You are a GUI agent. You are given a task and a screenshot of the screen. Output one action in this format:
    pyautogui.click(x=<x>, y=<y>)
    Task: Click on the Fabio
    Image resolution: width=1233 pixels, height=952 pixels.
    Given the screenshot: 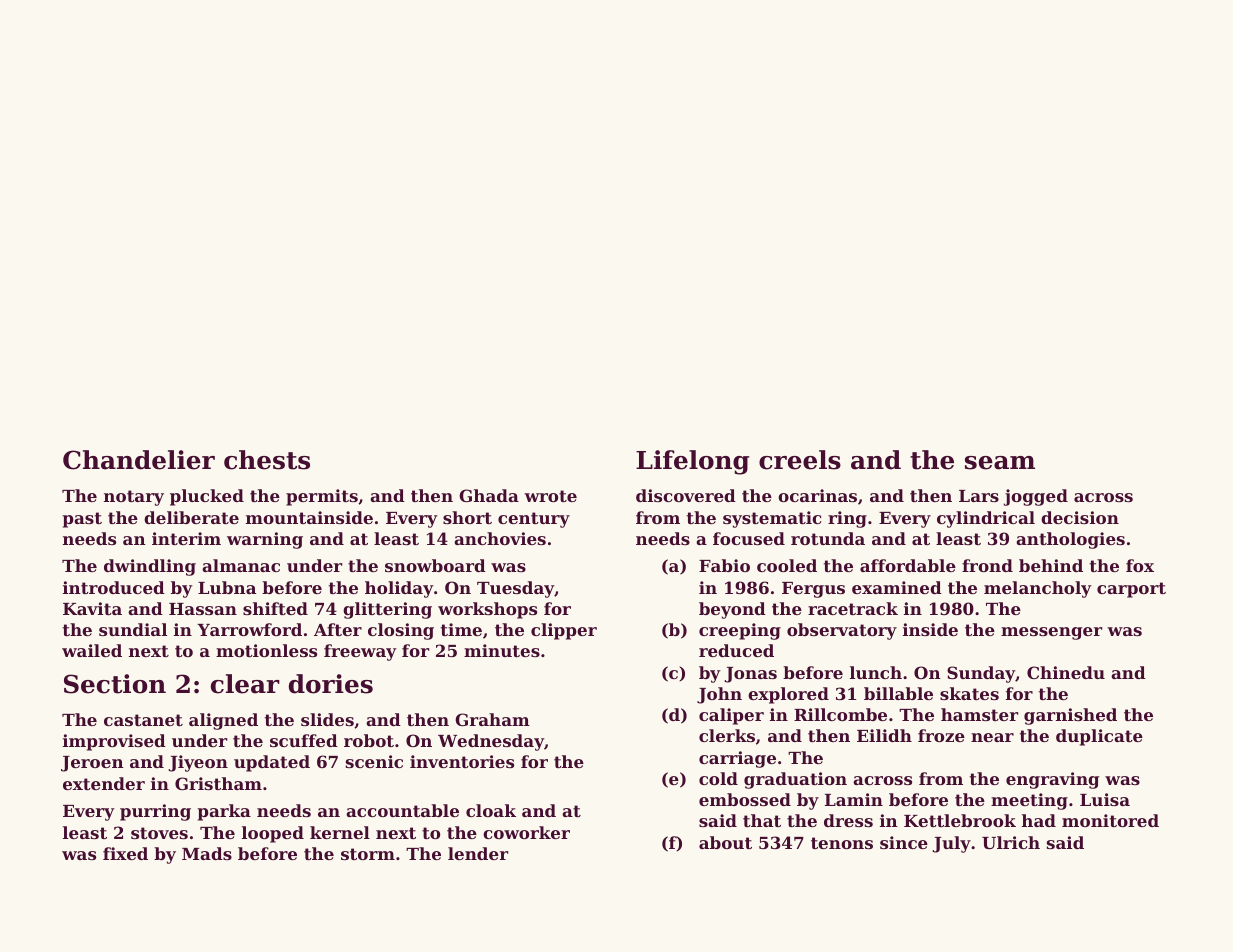 What is the action you would take?
    pyautogui.click(x=724, y=565)
